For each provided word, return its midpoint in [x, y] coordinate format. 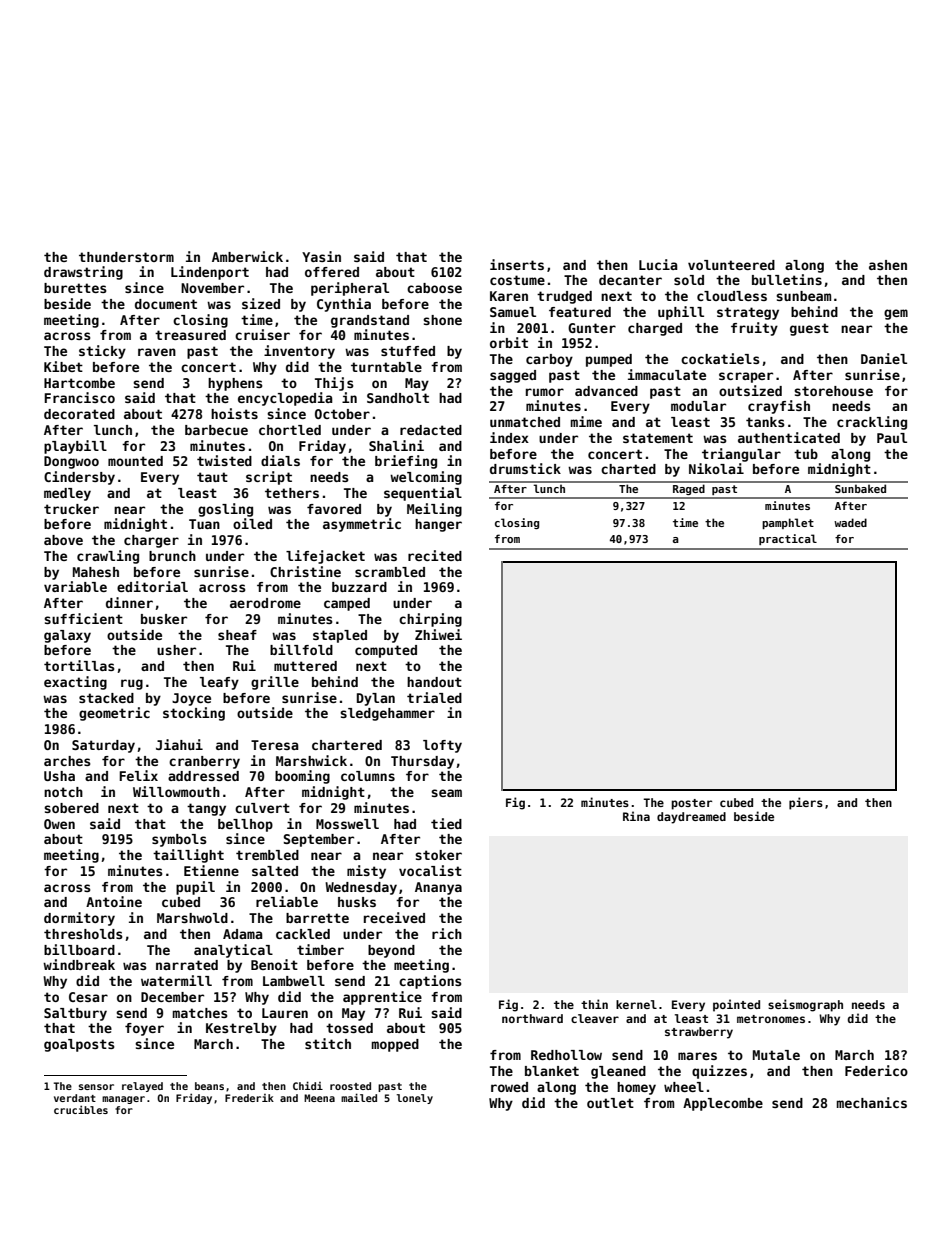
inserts [517, 264]
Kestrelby [241, 1029]
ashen [888, 265]
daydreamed [691, 818]
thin [594, 1004]
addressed [203, 776]
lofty [442, 746]
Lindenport [210, 273]
